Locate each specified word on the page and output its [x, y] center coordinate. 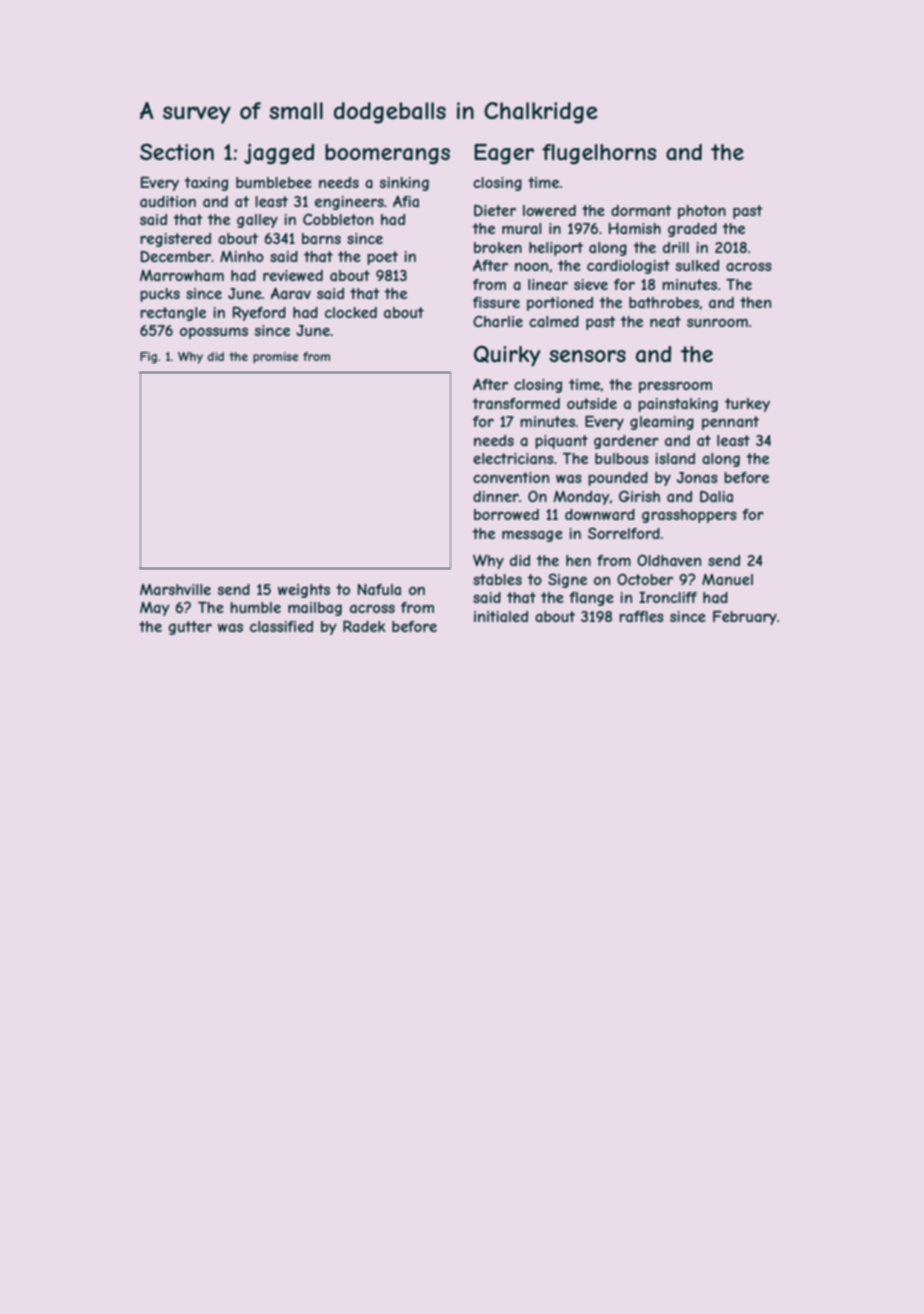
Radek [364, 626]
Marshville [175, 589]
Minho [242, 256]
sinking [404, 184]
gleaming [662, 423]
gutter [190, 628]
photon [702, 212]
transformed [516, 403]
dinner [496, 496]
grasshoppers [689, 516]
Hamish [635, 228]
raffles [641, 616]
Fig [148, 358]
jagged [279, 154]
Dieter [495, 210]
